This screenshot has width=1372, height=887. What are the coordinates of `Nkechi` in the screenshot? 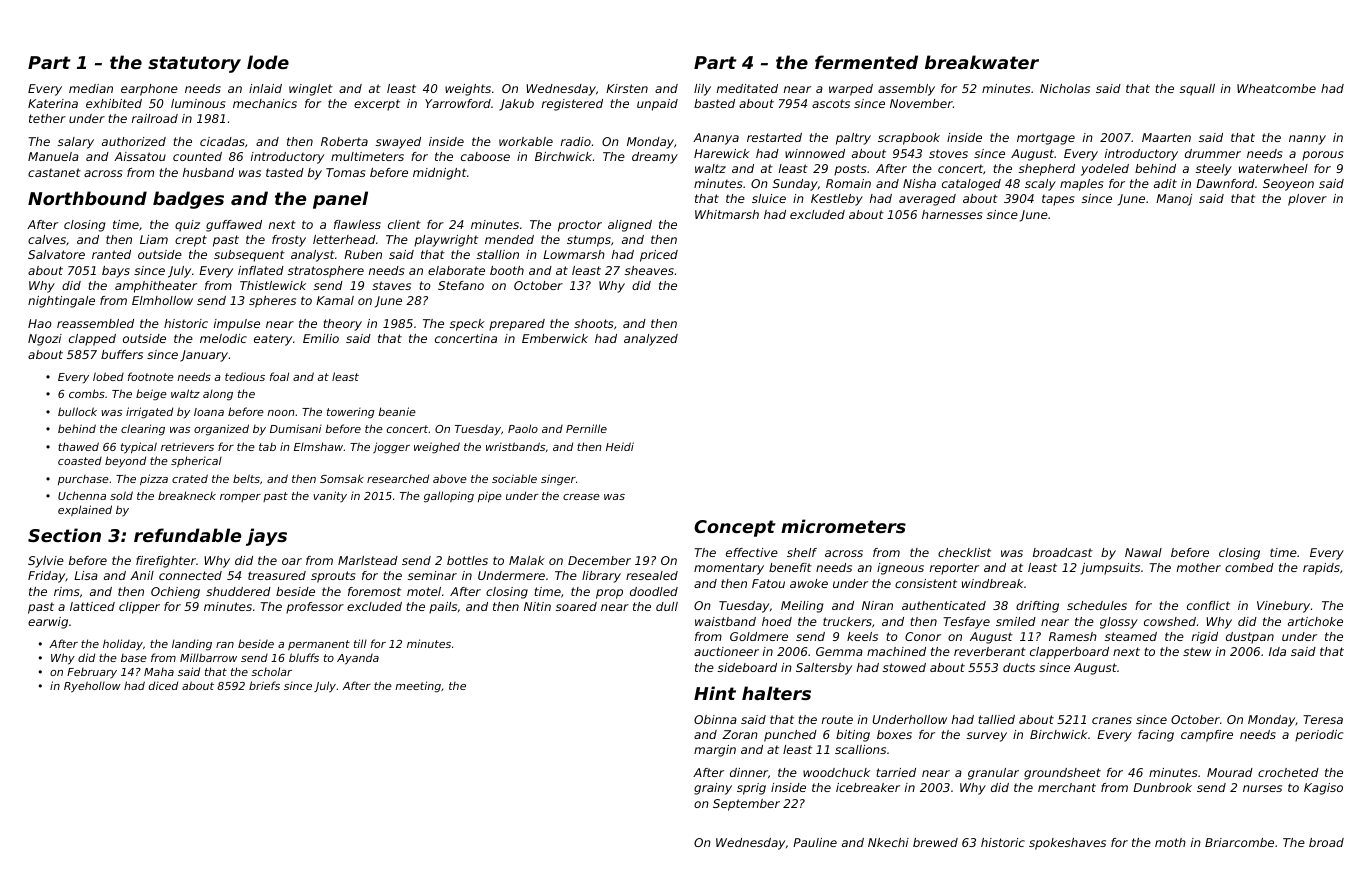 It's located at (888, 842).
